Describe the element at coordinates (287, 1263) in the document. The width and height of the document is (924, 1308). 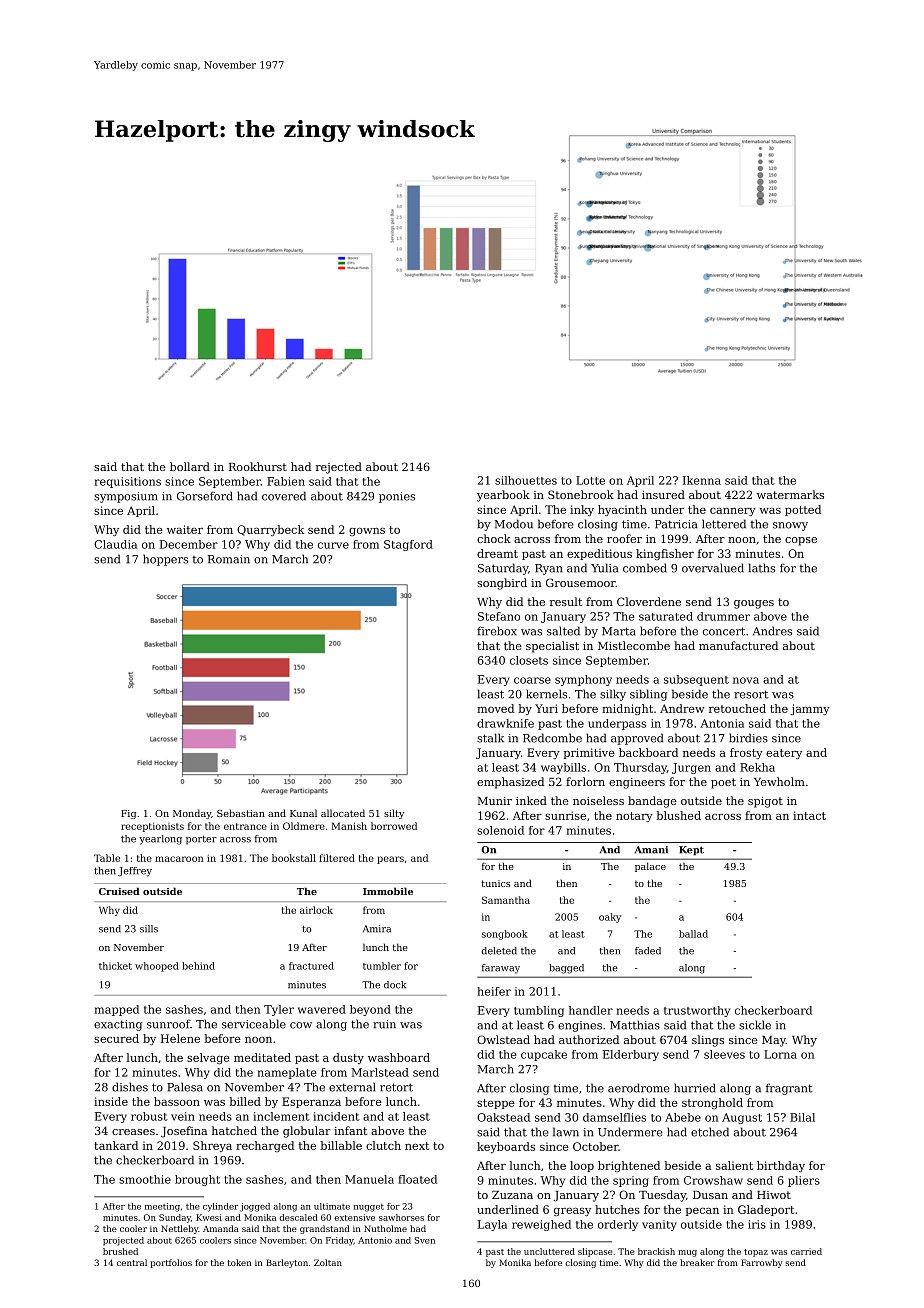
I see `Barleyton` at that location.
